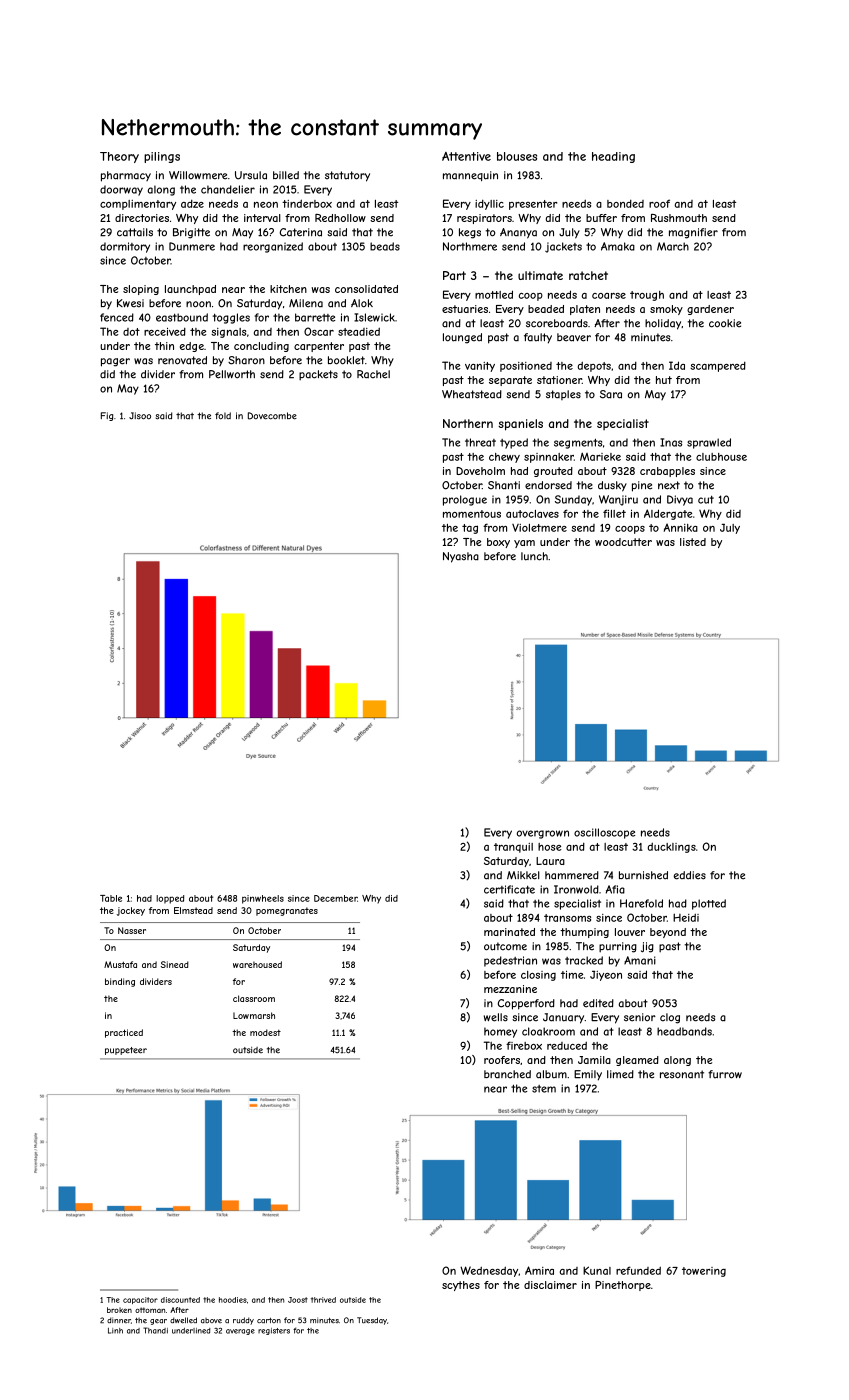  I want to click on Amaka, so click(618, 246).
